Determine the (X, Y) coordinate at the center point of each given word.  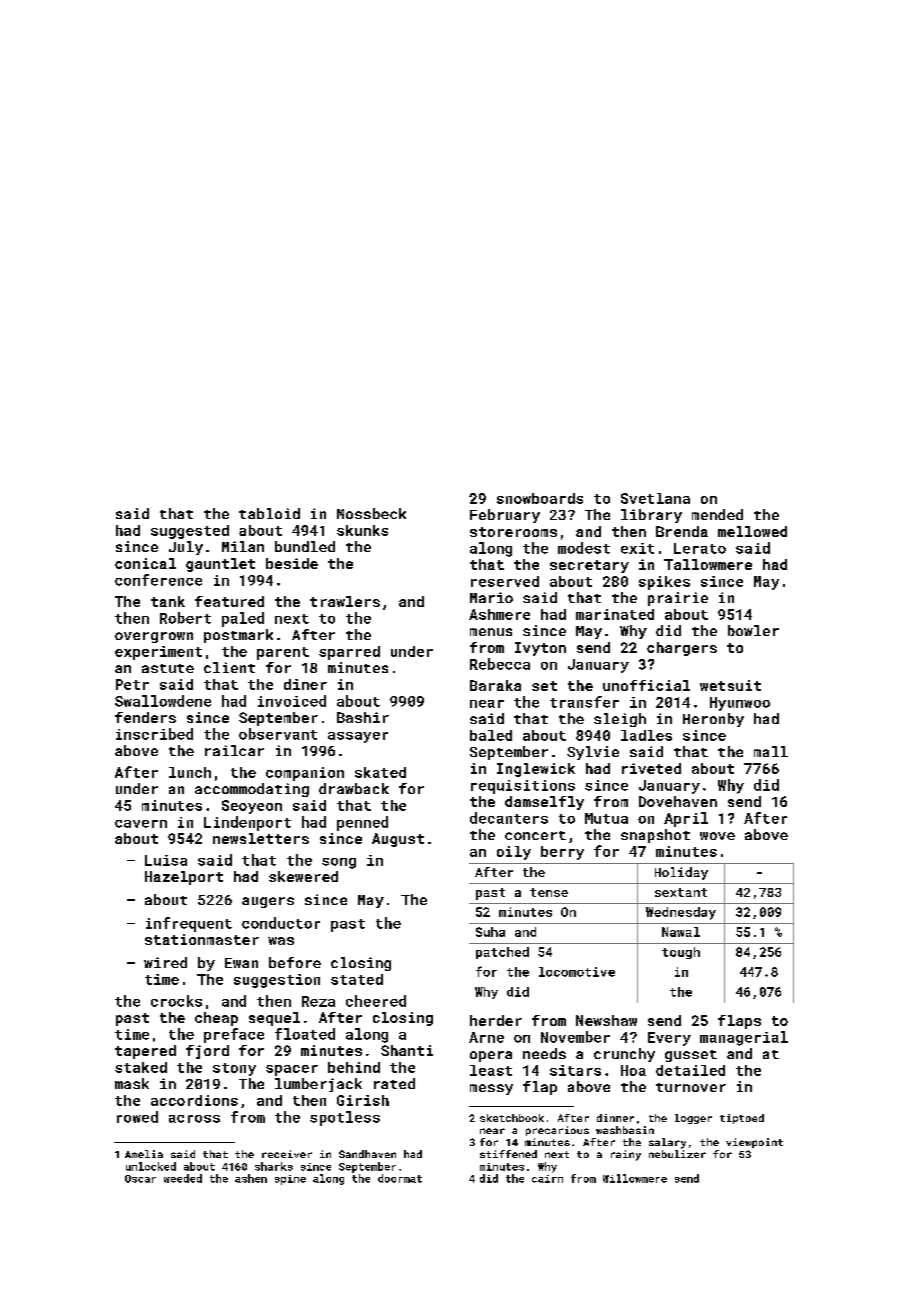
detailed (690, 1070)
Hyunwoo (740, 704)
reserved (505, 581)
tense (549, 892)
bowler (753, 630)
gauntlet (220, 565)
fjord (207, 1052)
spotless (345, 1118)
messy (491, 1089)
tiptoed (742, 1119)
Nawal (681, 932)
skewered (303, 876)
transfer (584, 702)
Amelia (144, 1154)
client (229, 667)
